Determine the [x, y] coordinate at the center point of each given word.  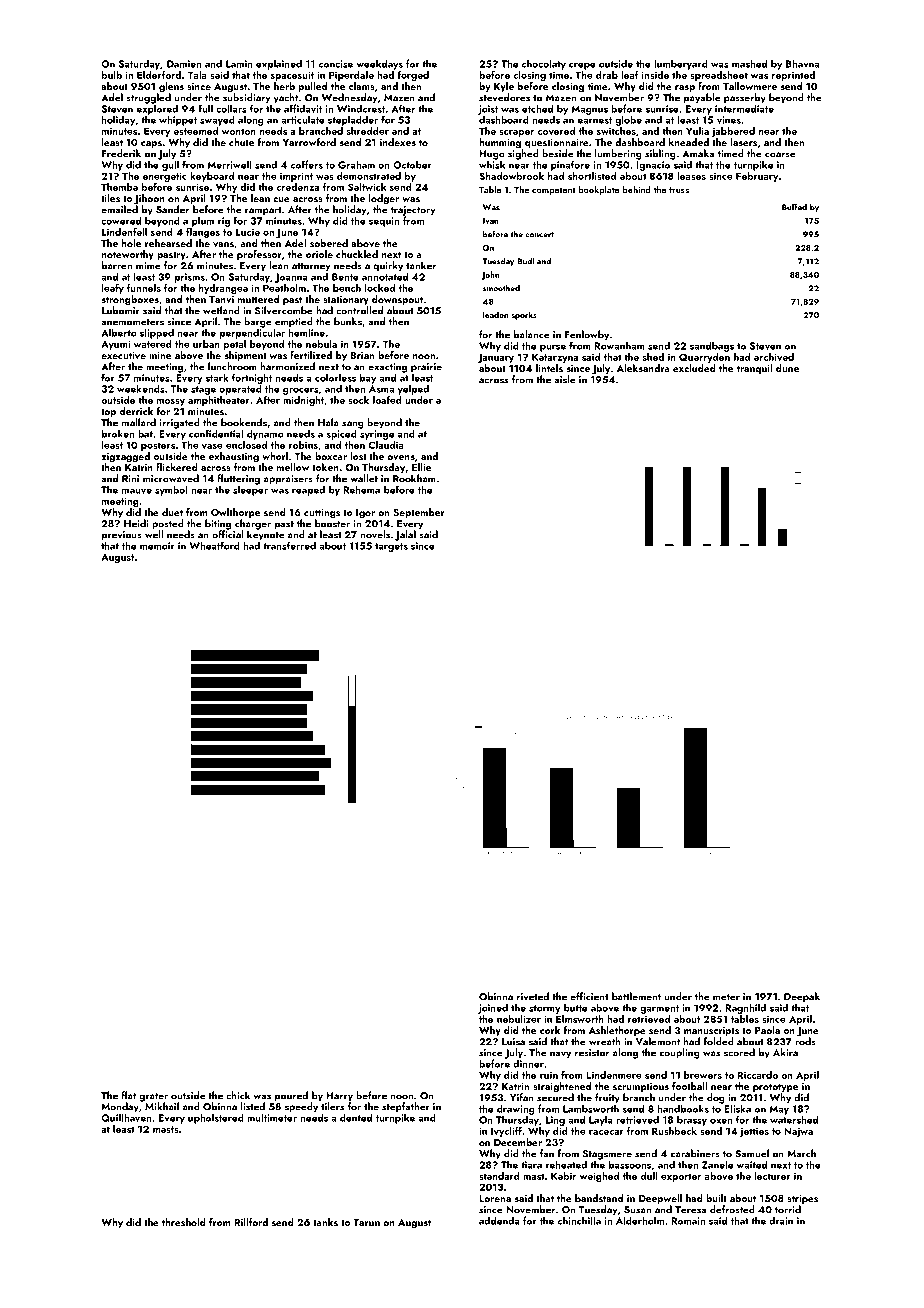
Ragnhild [745, 1009]
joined [493, 1009]
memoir [157, 546]
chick [238, 1095]
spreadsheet [719, 76]
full [205, 108]
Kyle [504, 87]
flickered [177, 467]
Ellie [421, 467]
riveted [533, 996]
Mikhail [162, 1106]
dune [787, 368]
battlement [636, 996]
